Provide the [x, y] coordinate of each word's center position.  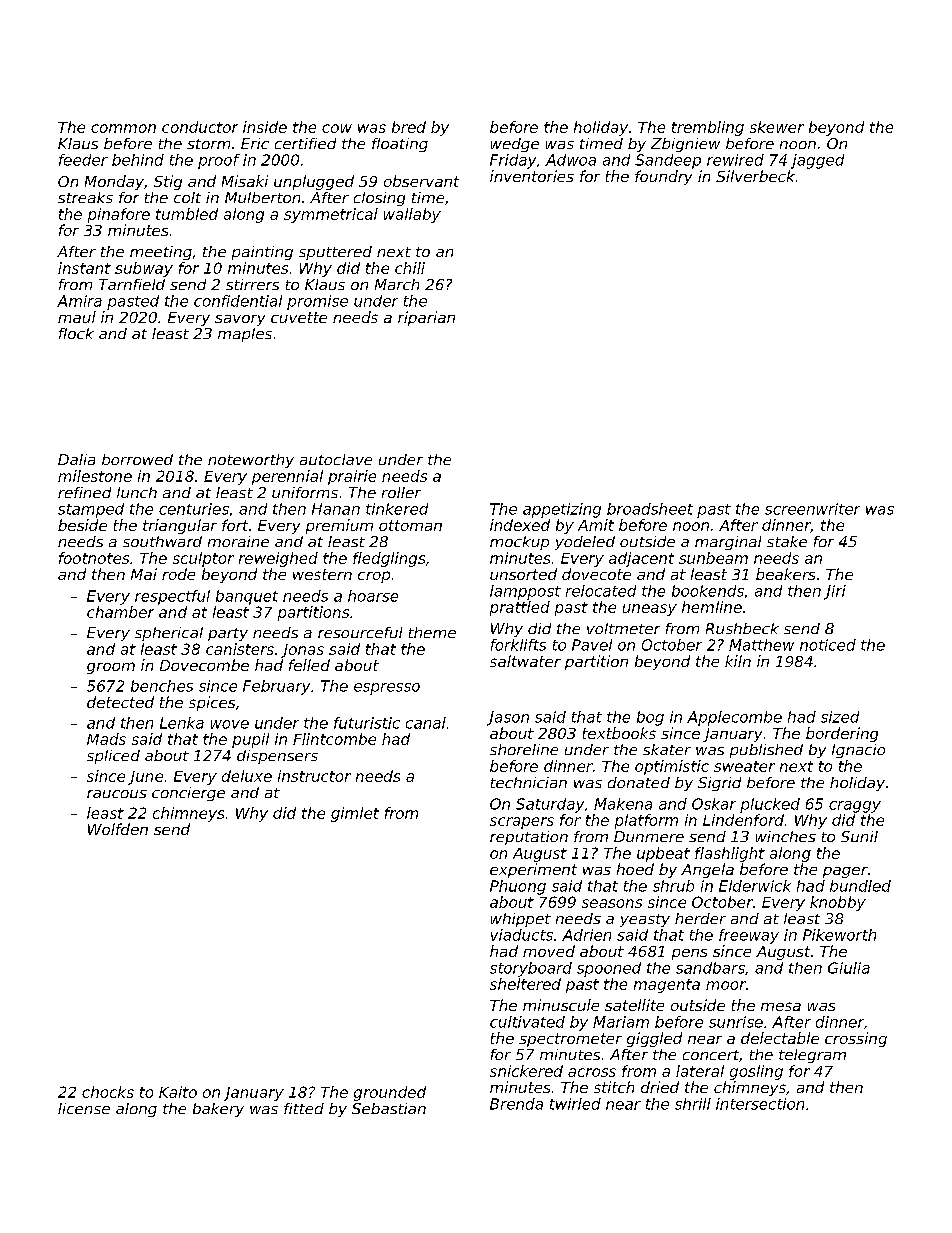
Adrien [586, 935]
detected [120, 702]
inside [265, 127]
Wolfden [118, 829]
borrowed [137, 459]
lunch [137, 492]
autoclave [336, 459]
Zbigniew [685, 145]
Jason [508, 718]
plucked [770, 805]
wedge [515, 145]
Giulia [849, 968]
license [84, 1108]
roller [401, 492]
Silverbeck [755, 176]
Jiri [835, 592]
